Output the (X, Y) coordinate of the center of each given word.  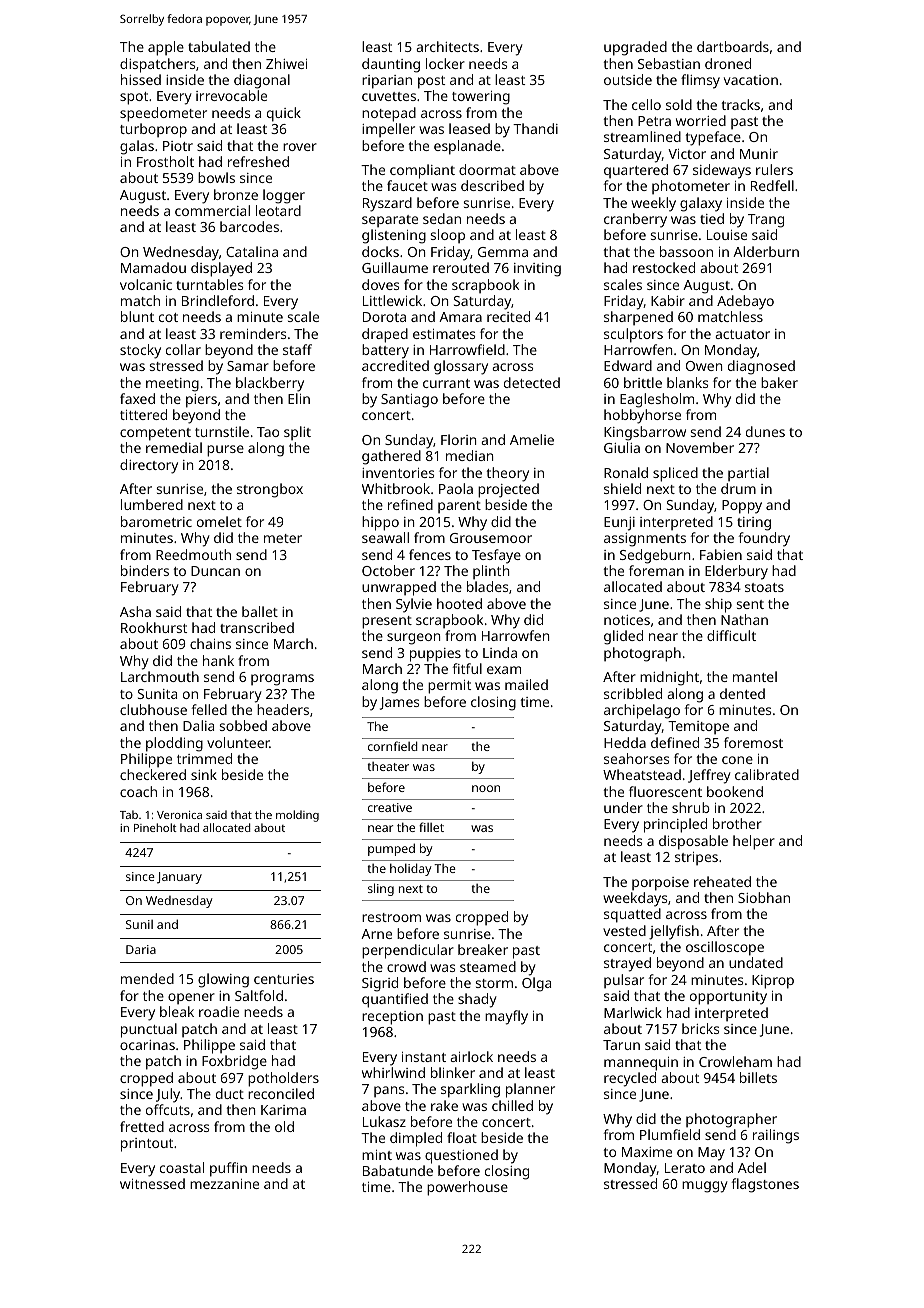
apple (166, 48)
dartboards (733, 46)
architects (447, 46)
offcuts (168, 1109)
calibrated (767, 774)
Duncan (215, 571)
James (399, 703)
